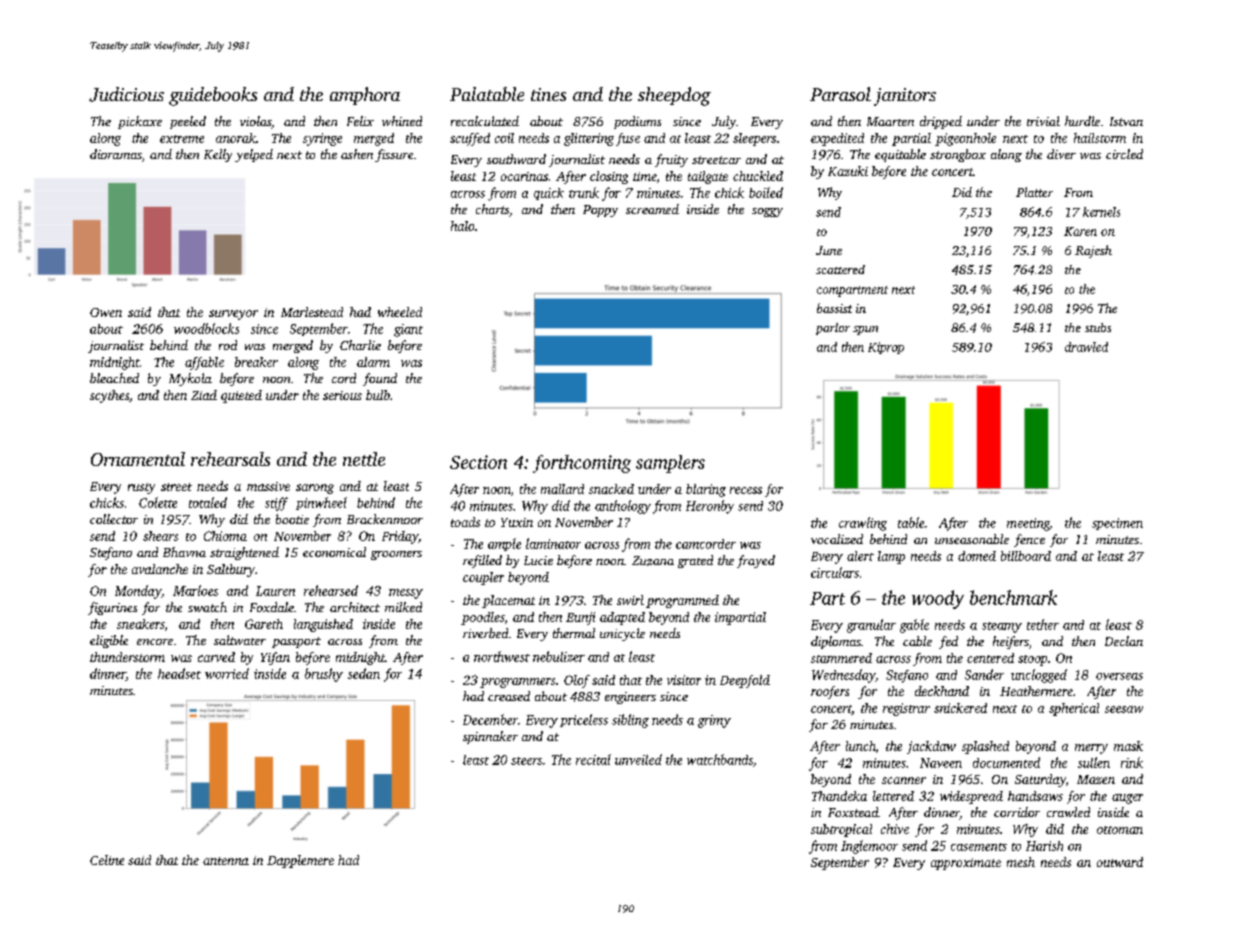  Describe the element at coordinates (652, 209) in the screenshot. I see `screamed` at that location.
